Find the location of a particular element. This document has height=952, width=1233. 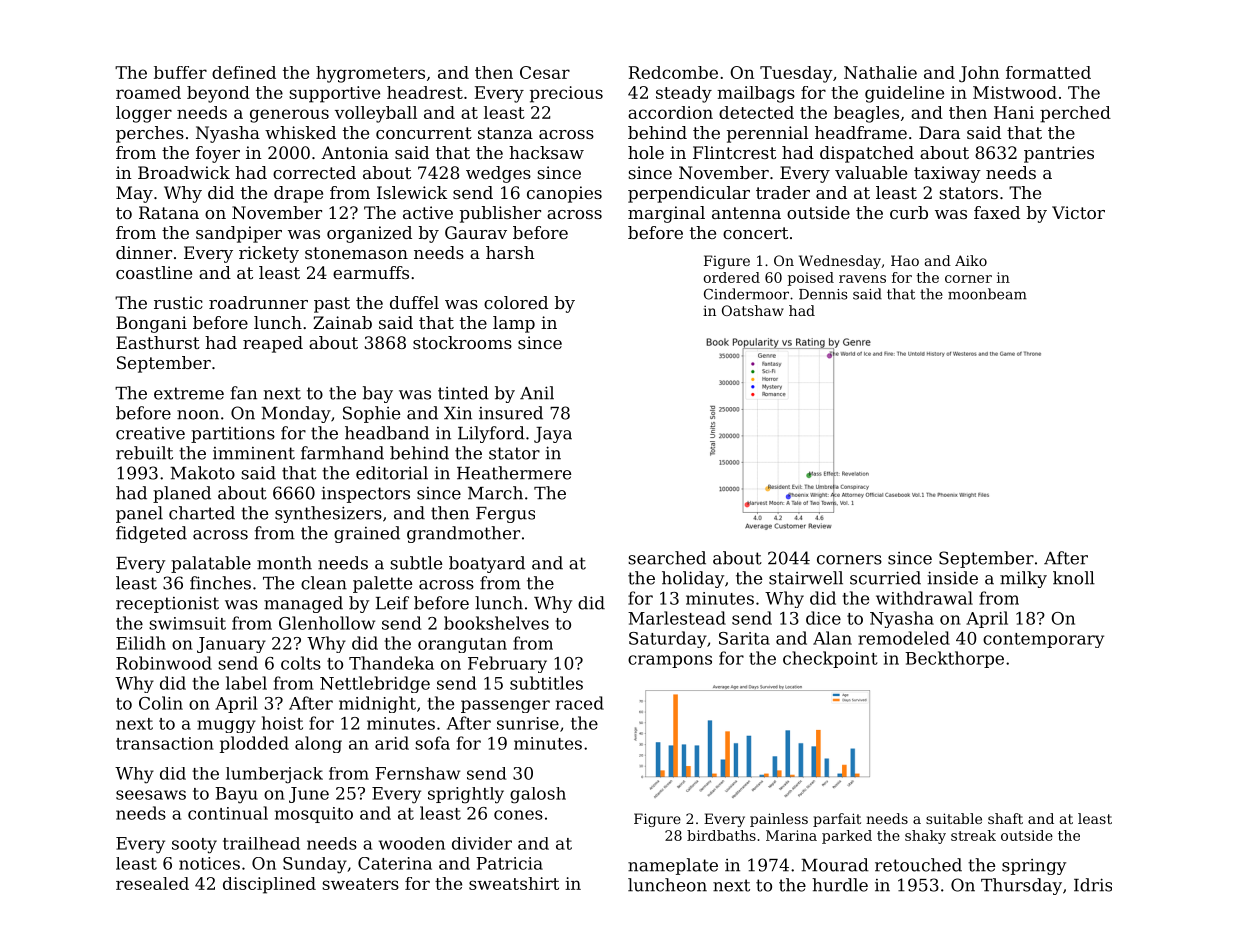

Glenhollow is located at coordinates (327, 623).
